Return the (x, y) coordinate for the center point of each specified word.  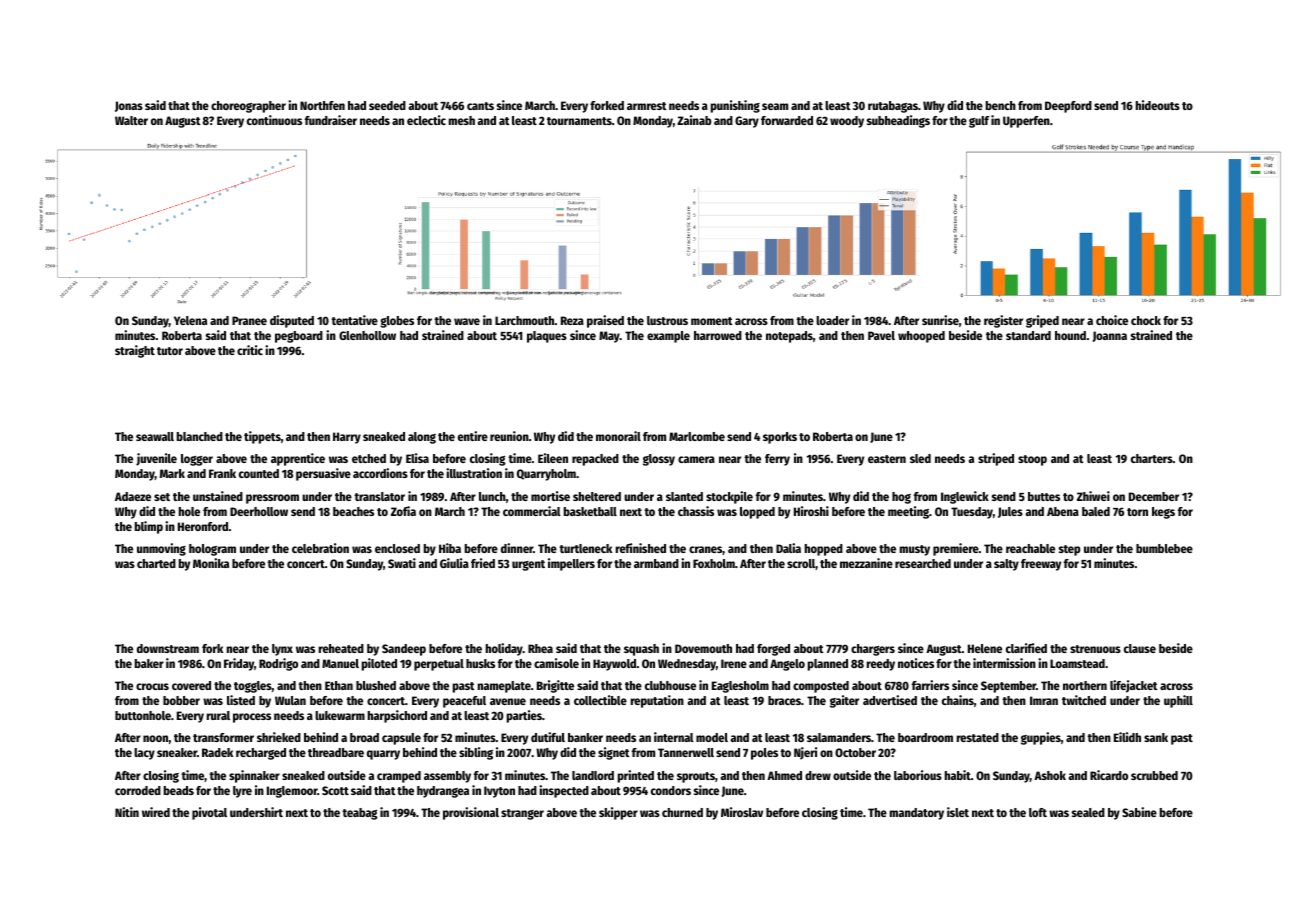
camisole (556, 663)
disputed (292, 321)
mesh (462, 120)
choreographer (248, 107)
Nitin (127, 812)
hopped (824, 550)
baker (149, 663)
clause (1140, 648)
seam (775, 106)
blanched (200, 436)
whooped (921, 337)
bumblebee (1164, 548)
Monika (211, 563)
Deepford (1068, 107)
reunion (509, 436)
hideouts (1158, 105)
